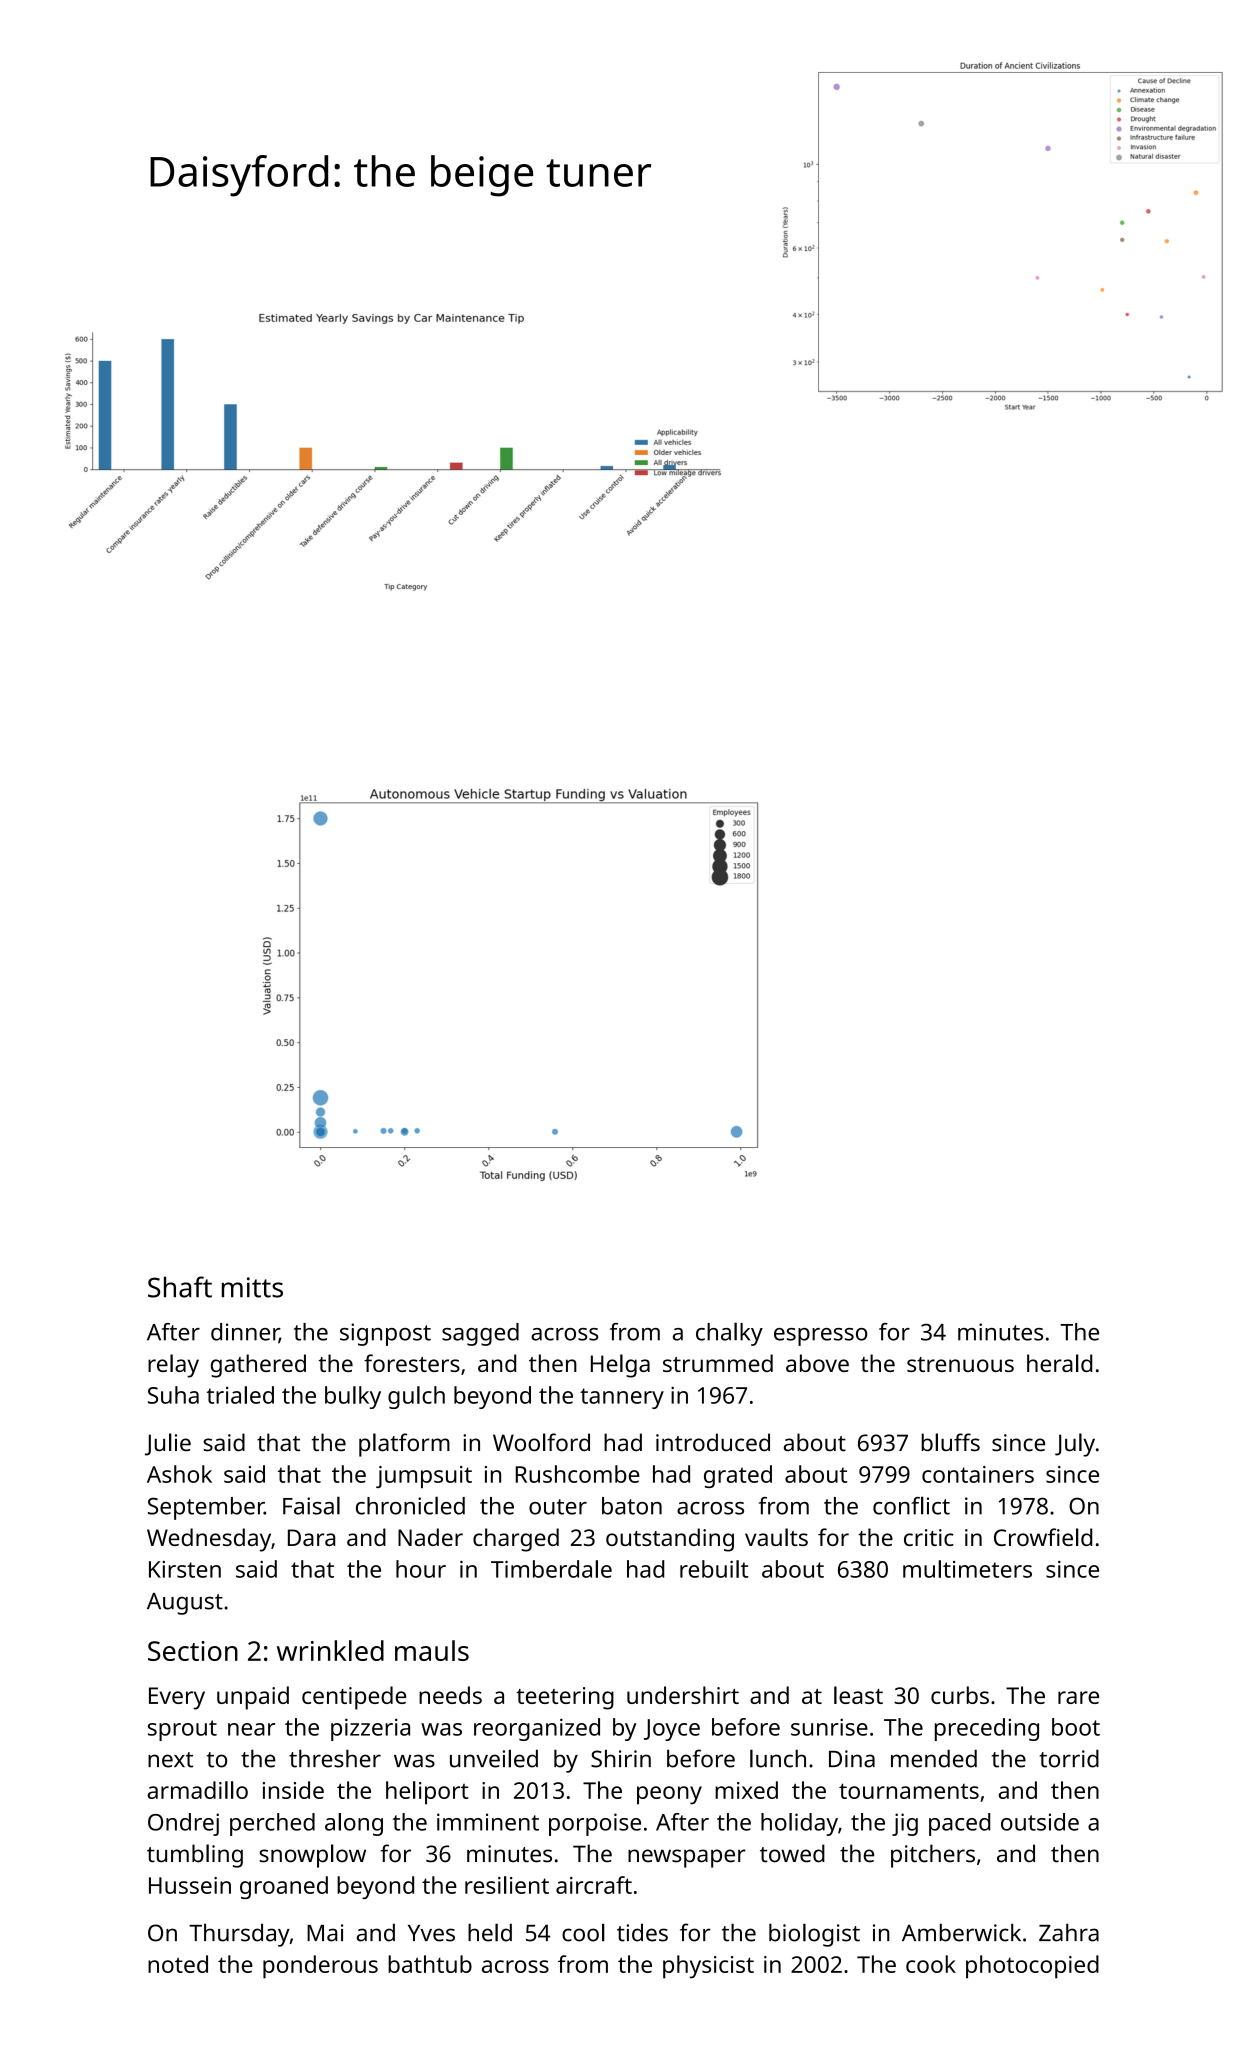 This screenshot has height=2054, width=1247. What do you see at coordinates (354, 1824) in the screenshot?
I see `along` at bounding box center [354, 1824].
